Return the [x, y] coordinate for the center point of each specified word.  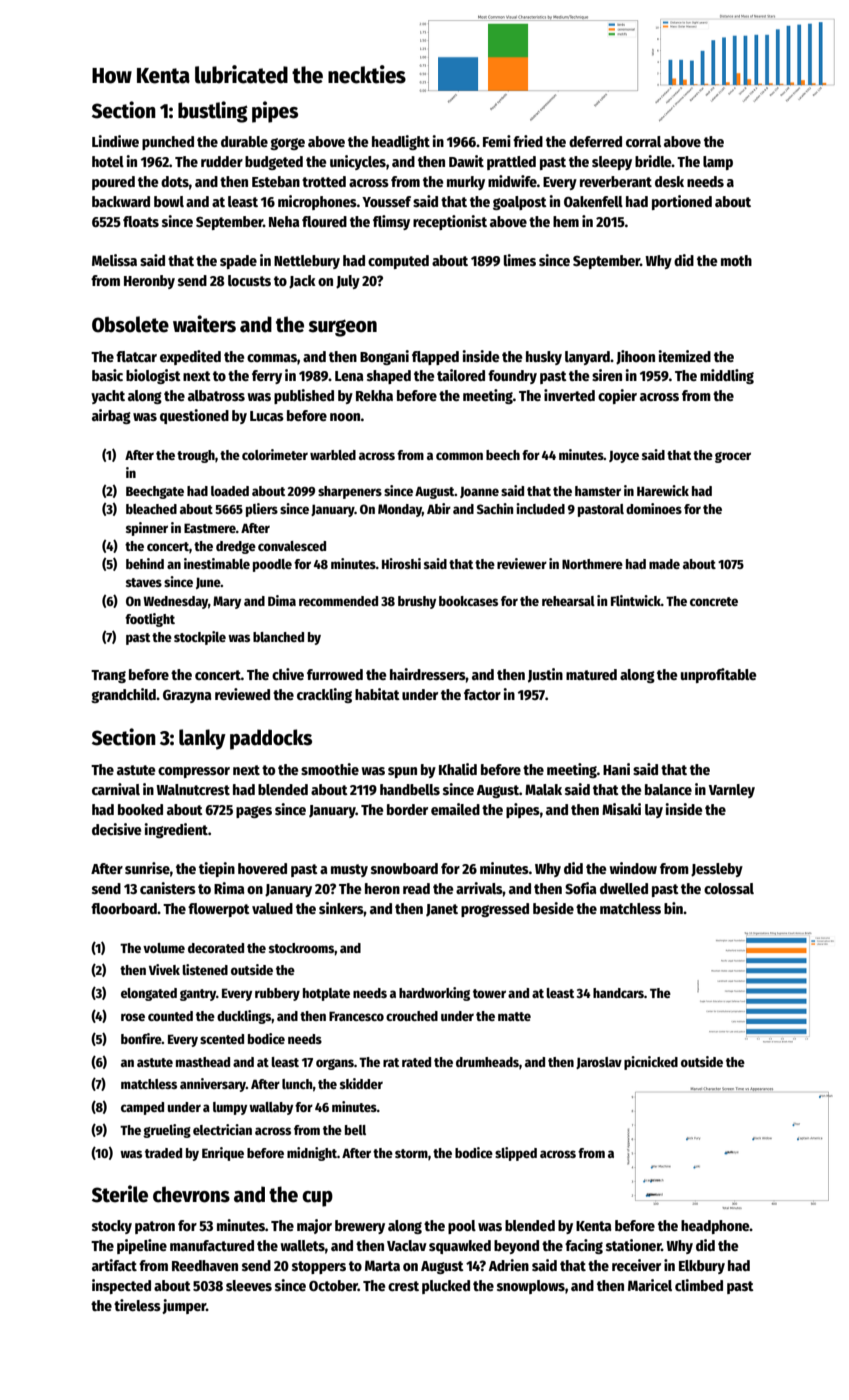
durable [244, 141]
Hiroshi [401, 563]
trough [196, 456]
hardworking [434, 994]
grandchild [123, 695]
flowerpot [219, 910]
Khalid [458, 769]
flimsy [391, 222]
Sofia [581, 888]
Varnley [732, 791]
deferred [595, 141]
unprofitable [719, 675]
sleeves [249, 1285]
